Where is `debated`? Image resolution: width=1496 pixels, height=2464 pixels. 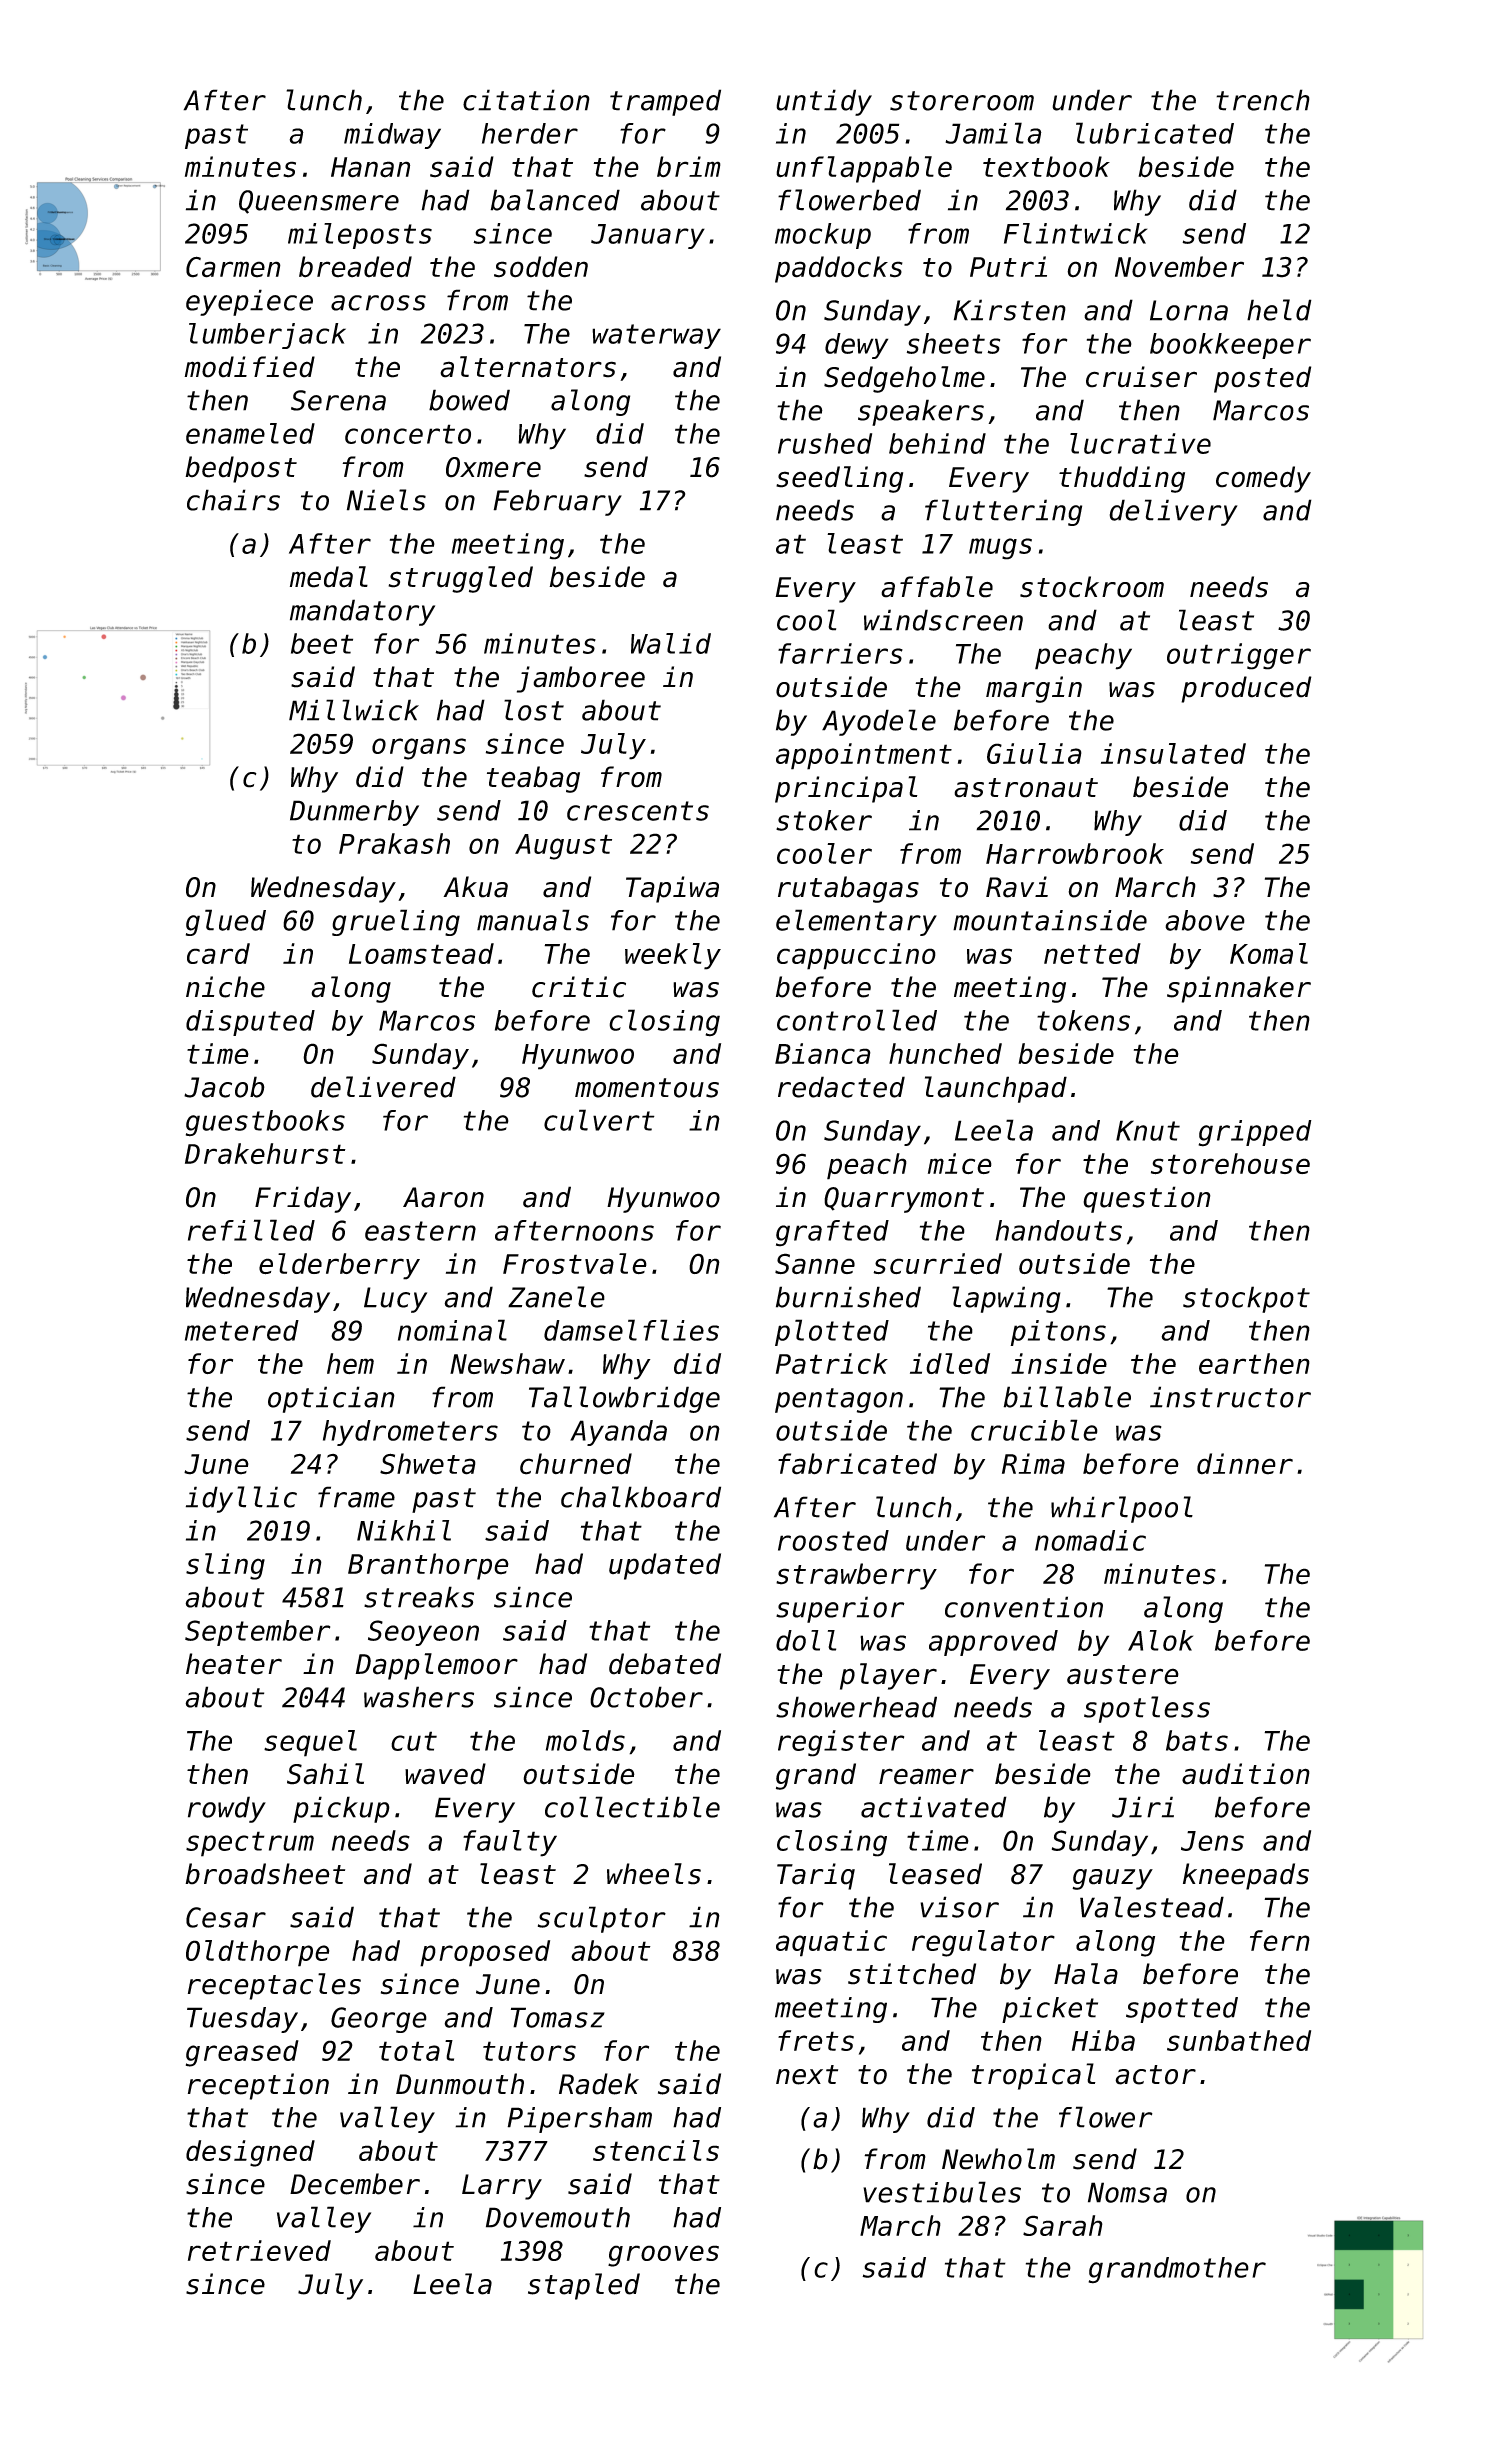
debated is located at coordinates (665, 1664).
